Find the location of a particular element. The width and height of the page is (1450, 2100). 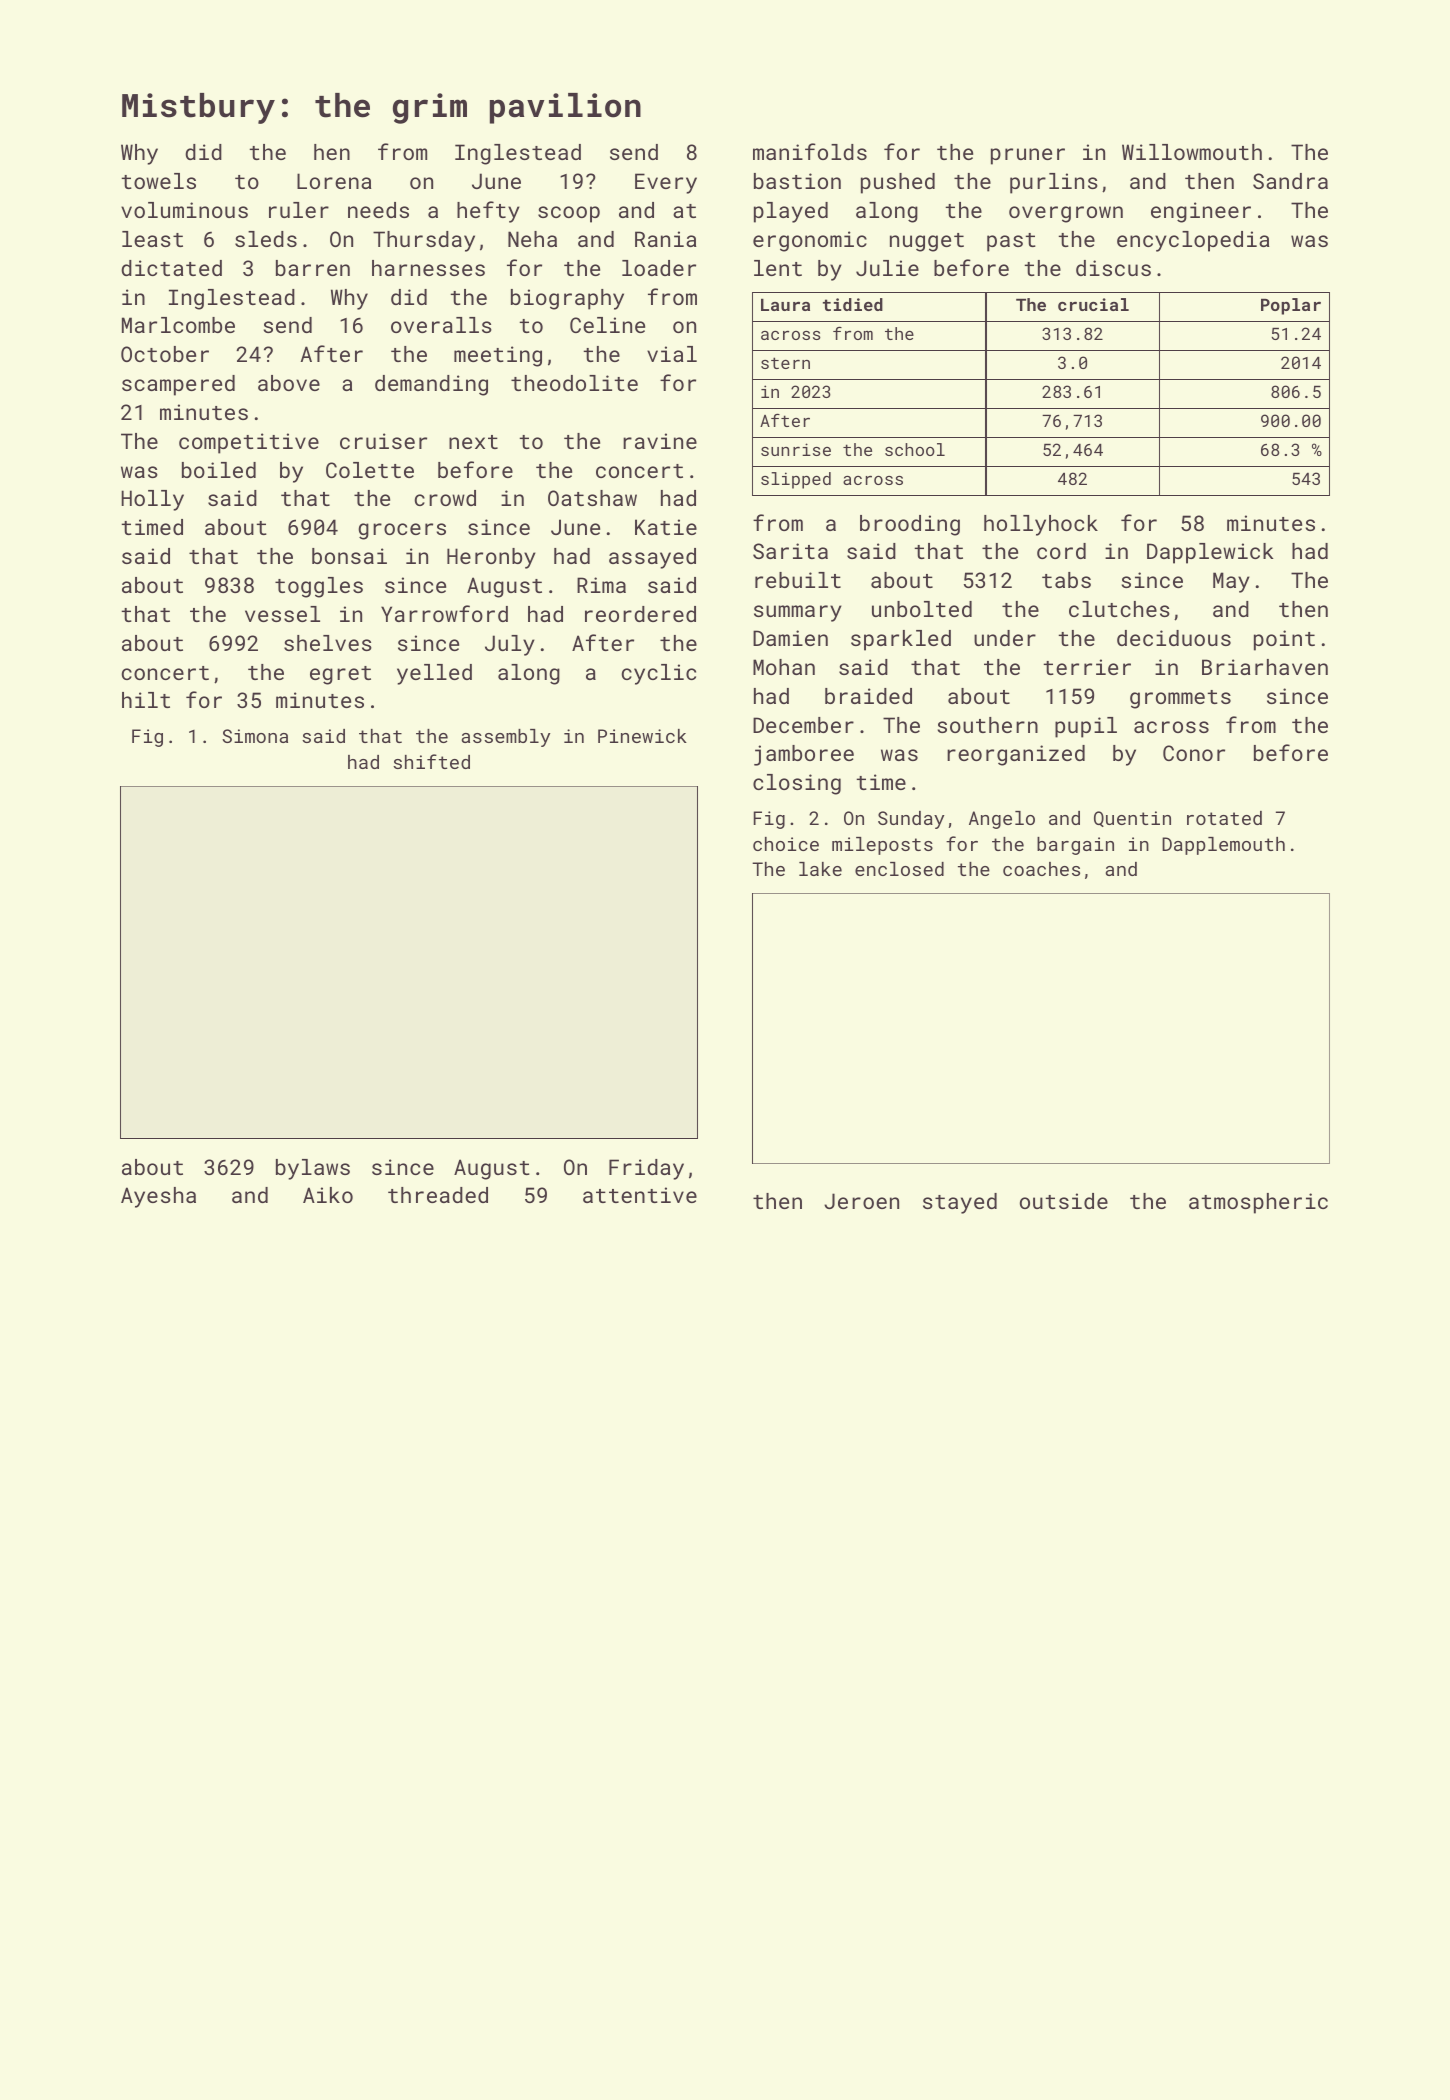

Julie is located at coordinates (887, 268).
